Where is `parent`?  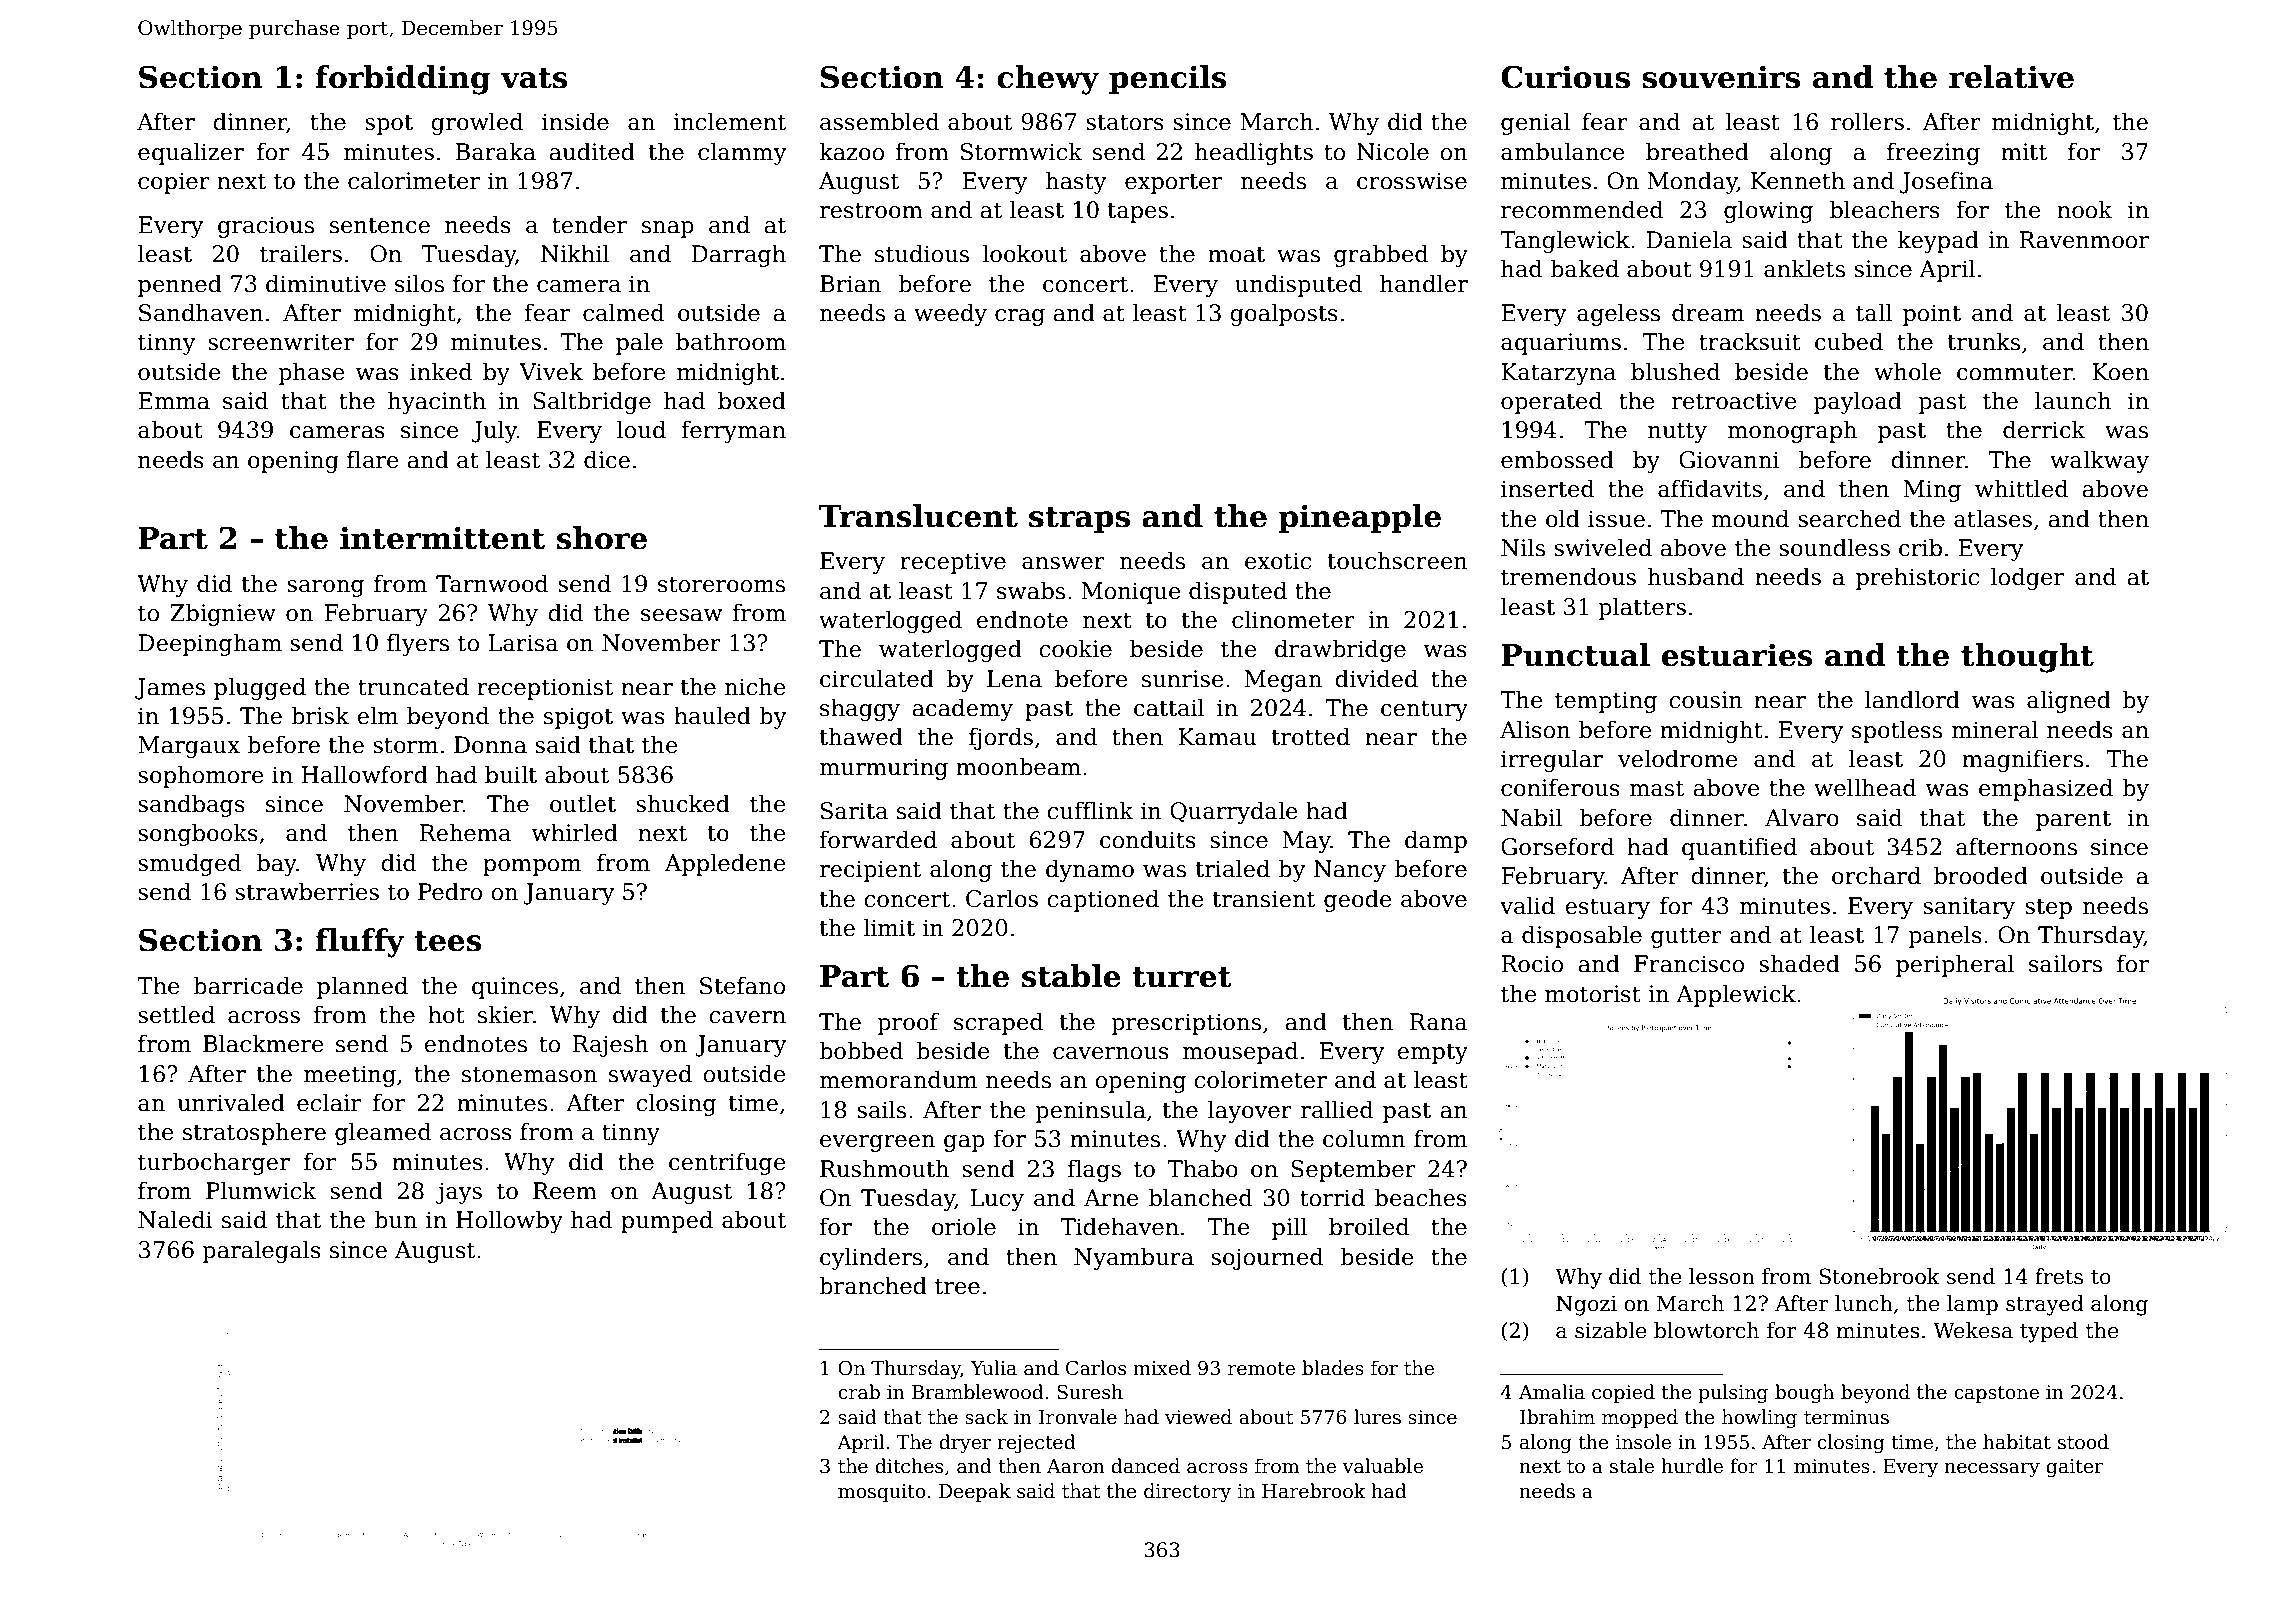 parent is located at coordinates (2073, 821).
